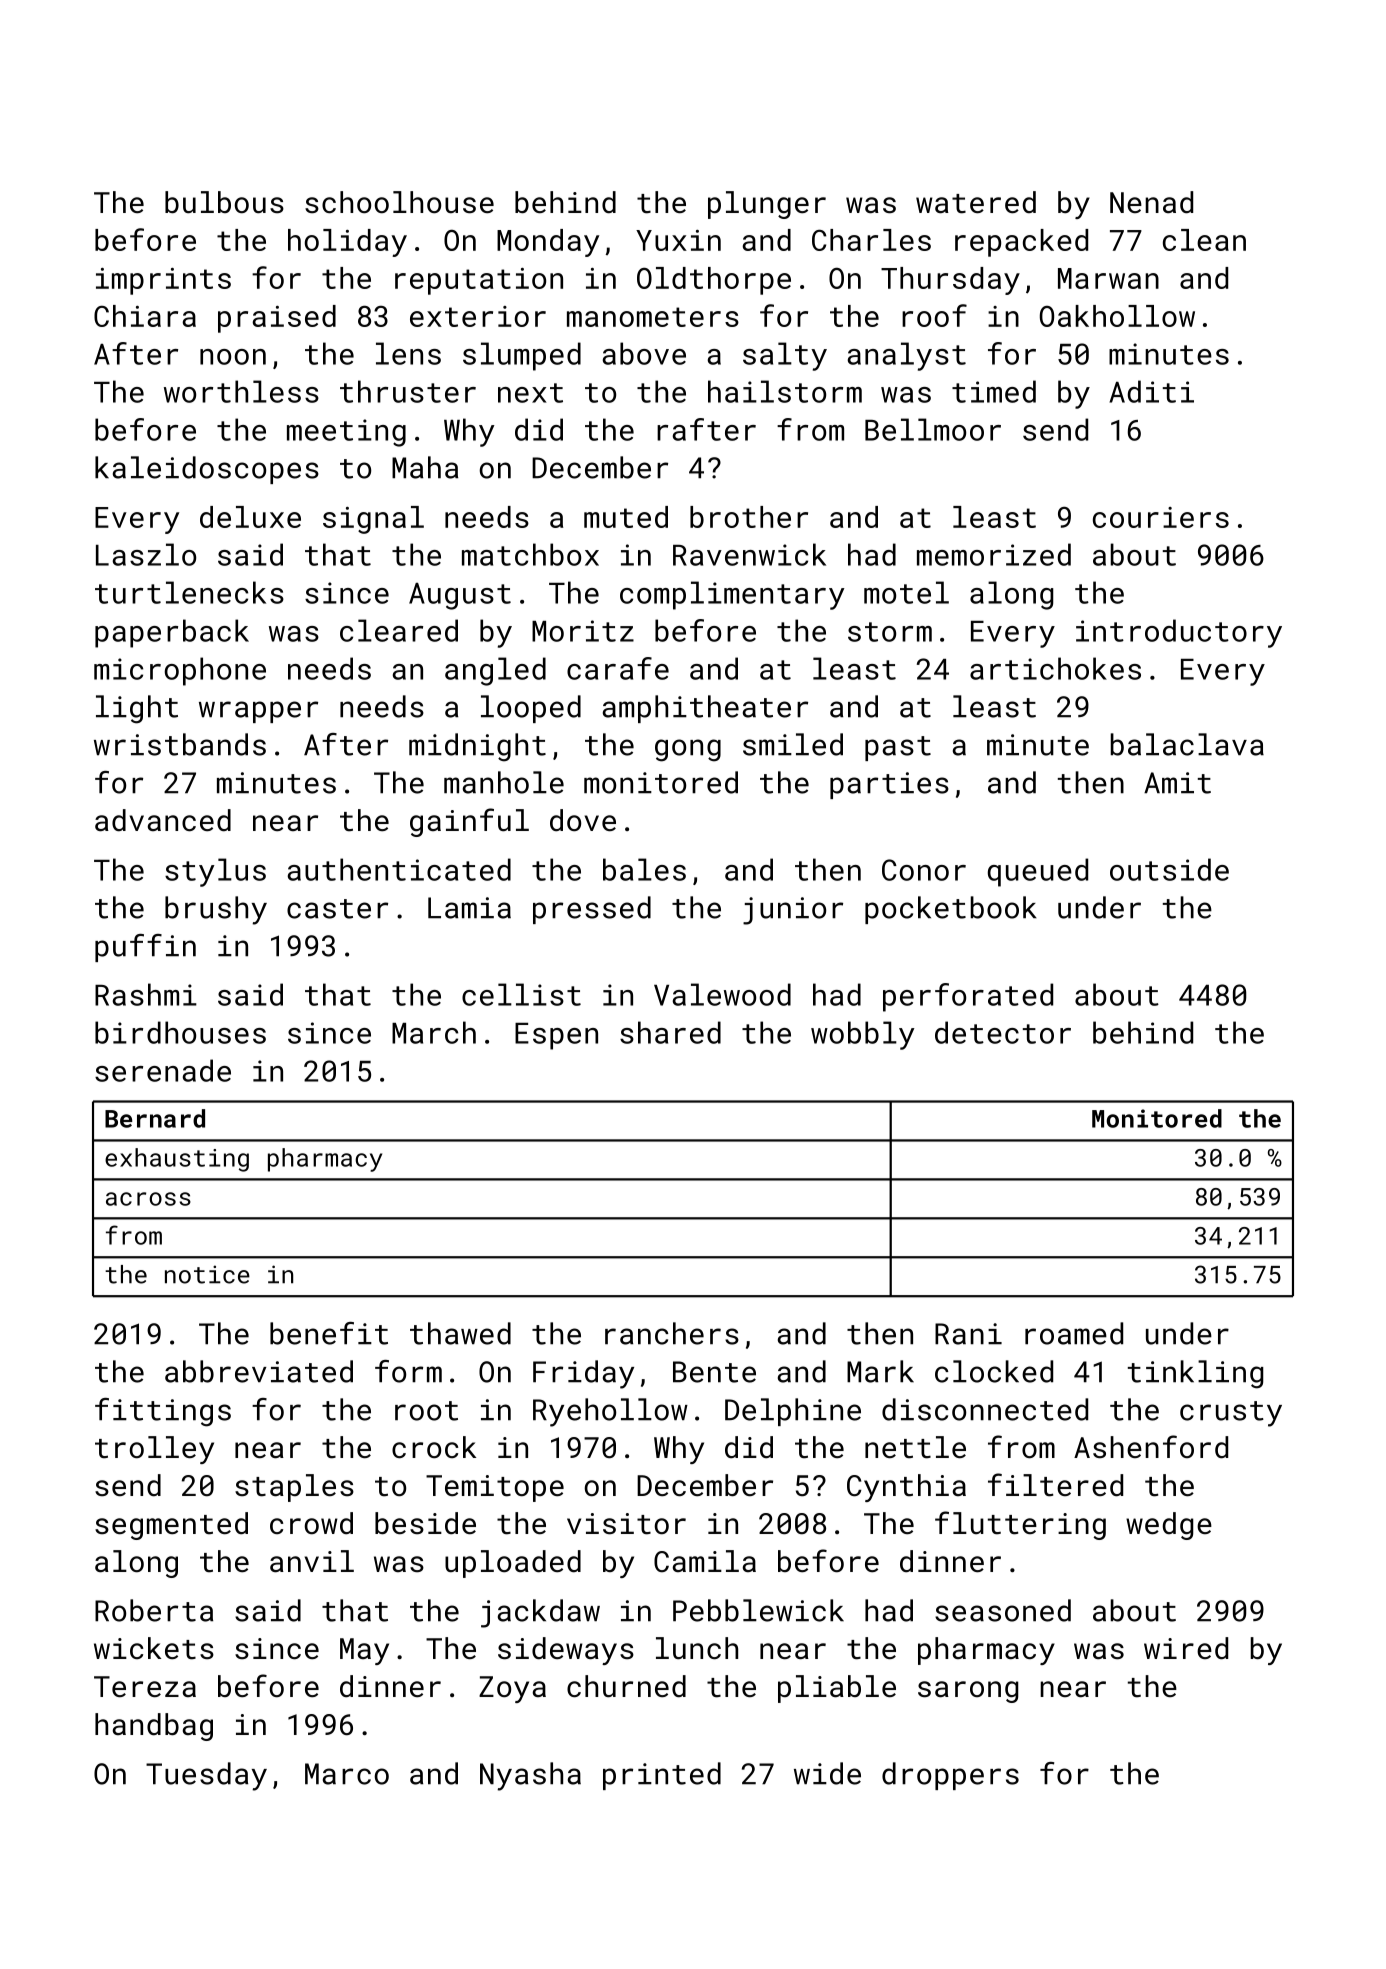 The image size is (1386, 1969). What do you see at coordinates (478, 316) in the document?
I see `exterior` at bounding box center [478, 316].
